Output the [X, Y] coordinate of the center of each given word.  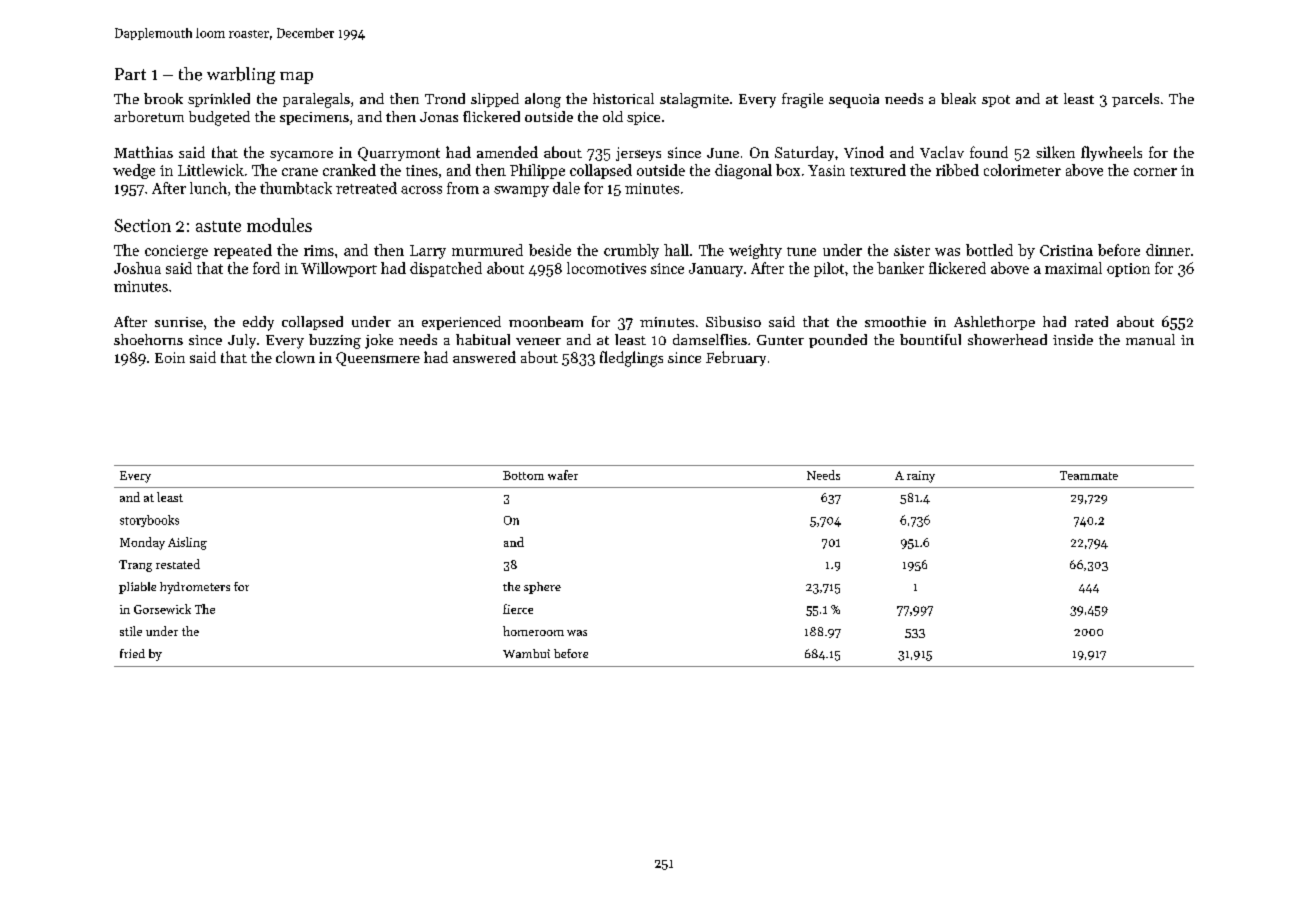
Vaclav [942, 152]
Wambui [526, 653]
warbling [241, 75]
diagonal [743, 171]
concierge [176, 252]
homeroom [533, 631]
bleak [958, 98]
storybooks [149, 521]
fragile [802, 100]
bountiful [930, 339]
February [736, 358]
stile [131, 631]
